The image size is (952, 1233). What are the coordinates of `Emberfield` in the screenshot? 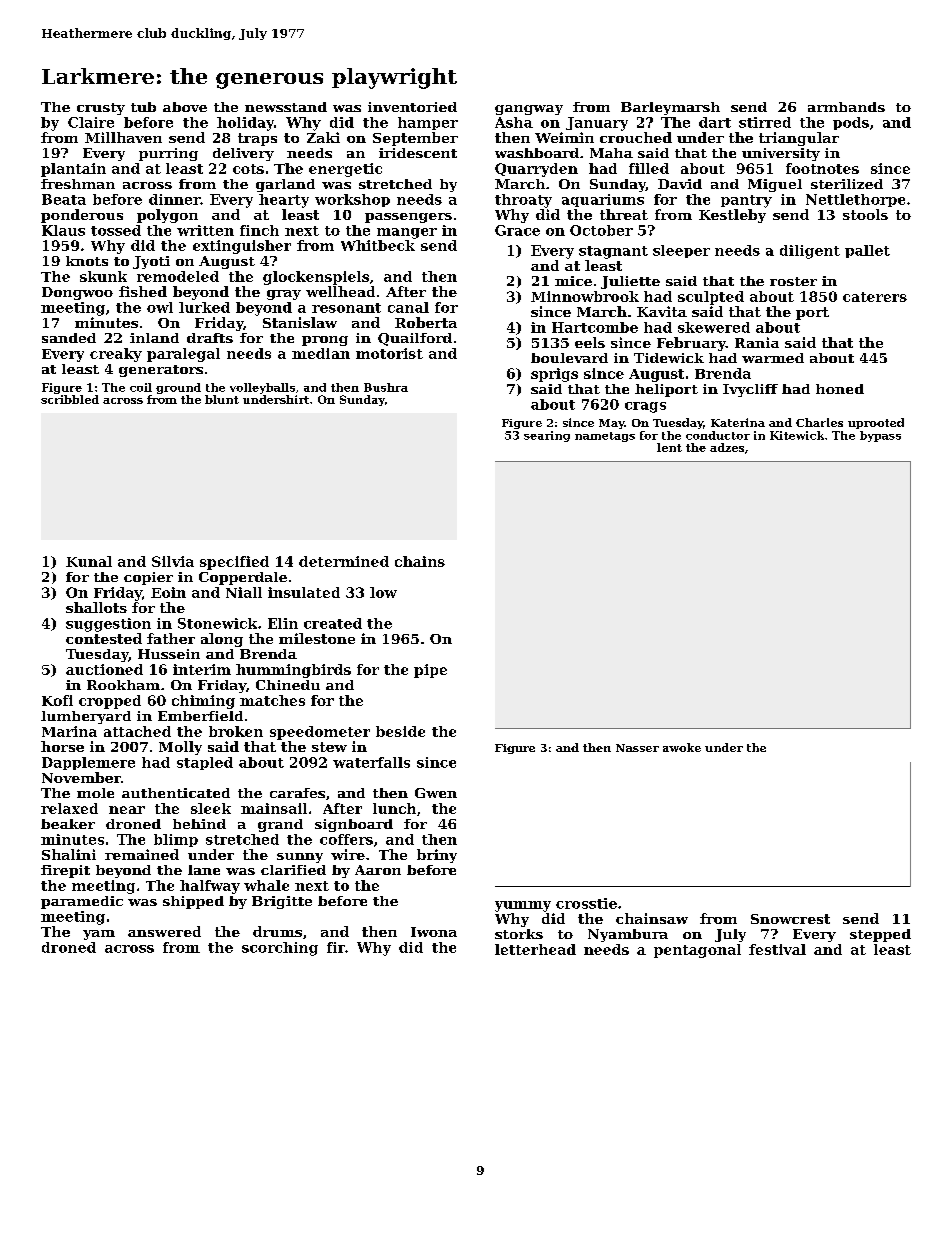 It's located at (200, 716).
